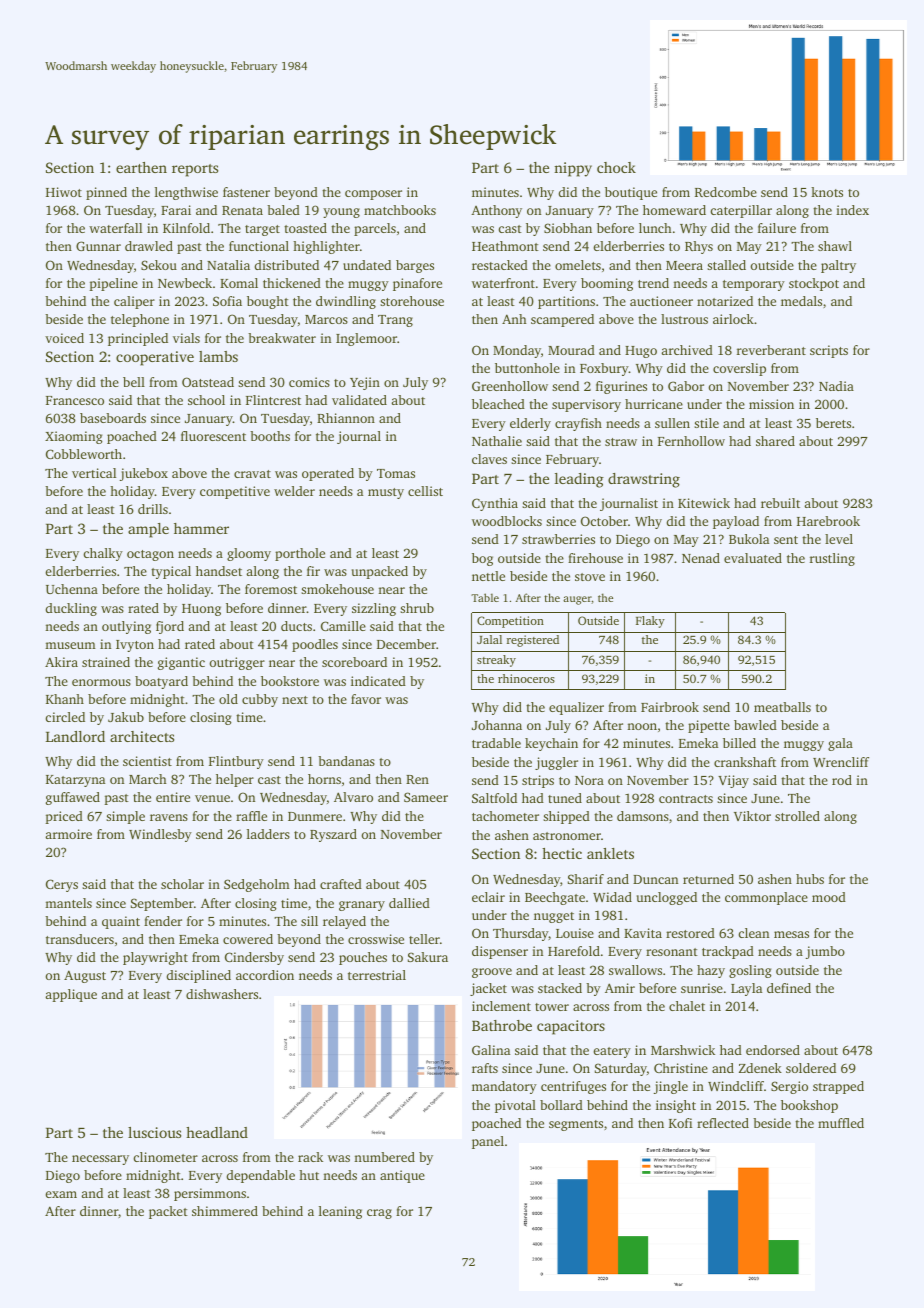  I want to click on defined, so click(789, 988).
